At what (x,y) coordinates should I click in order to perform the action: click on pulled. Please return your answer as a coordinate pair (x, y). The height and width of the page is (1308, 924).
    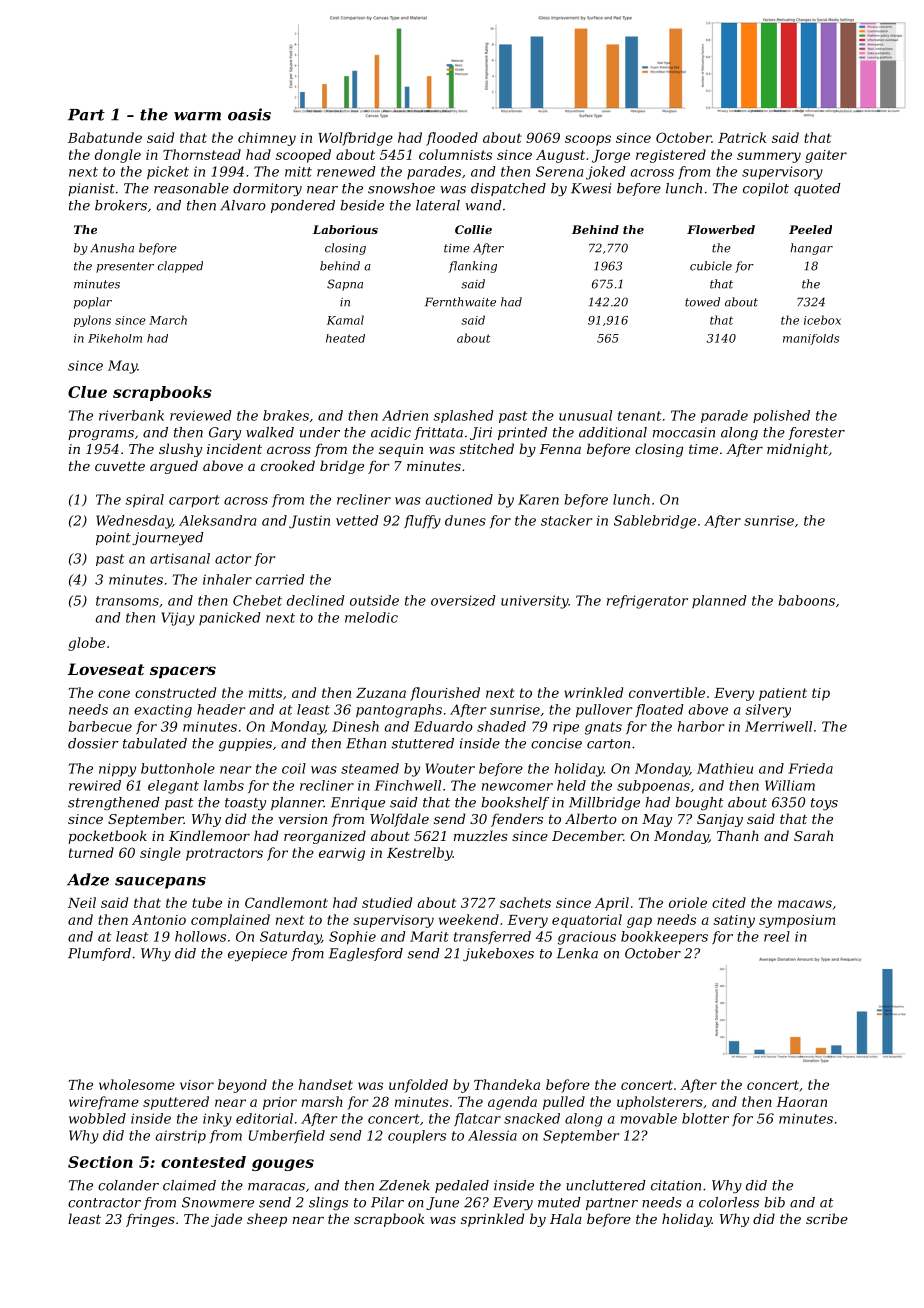
    Looking at the image, I should click on (564, 1103).
